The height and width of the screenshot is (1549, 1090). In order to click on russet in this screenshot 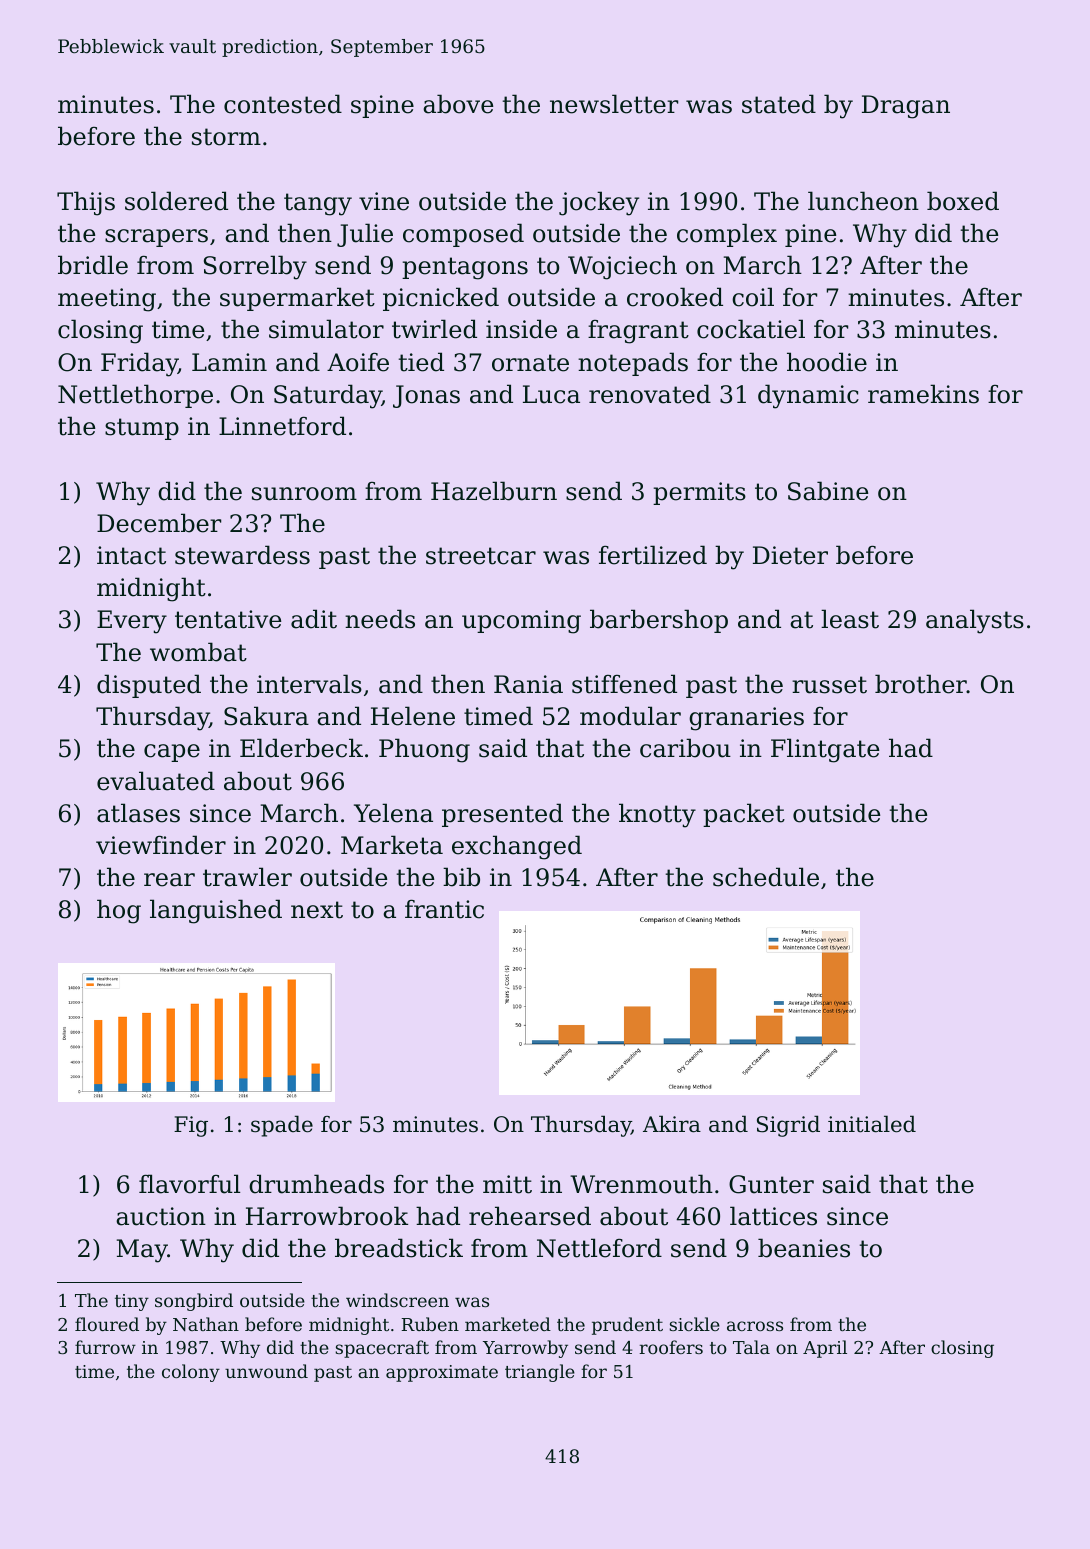, I will do `click(829, 685)`.
